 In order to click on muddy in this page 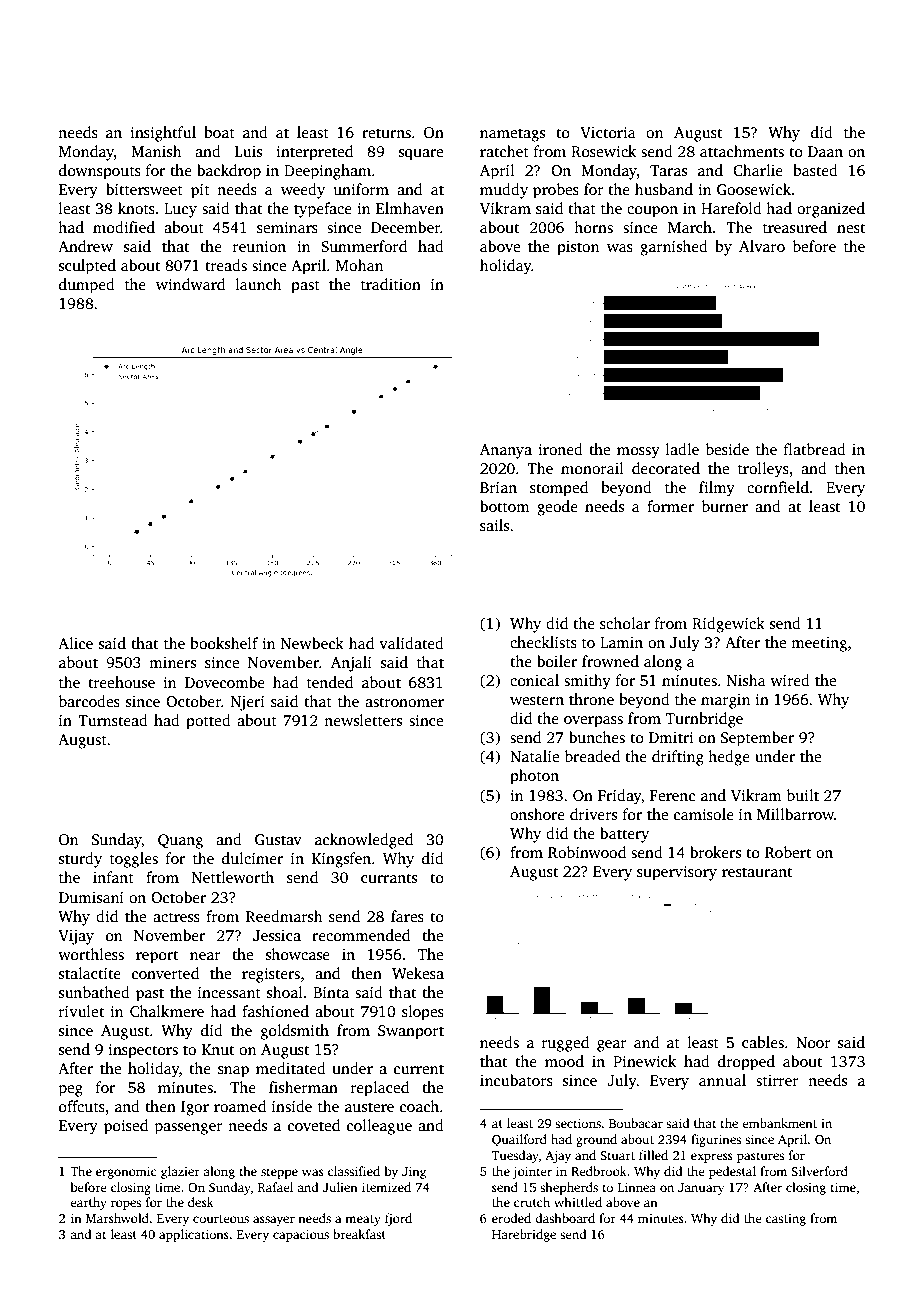, I will do `click(504, 191)`.
